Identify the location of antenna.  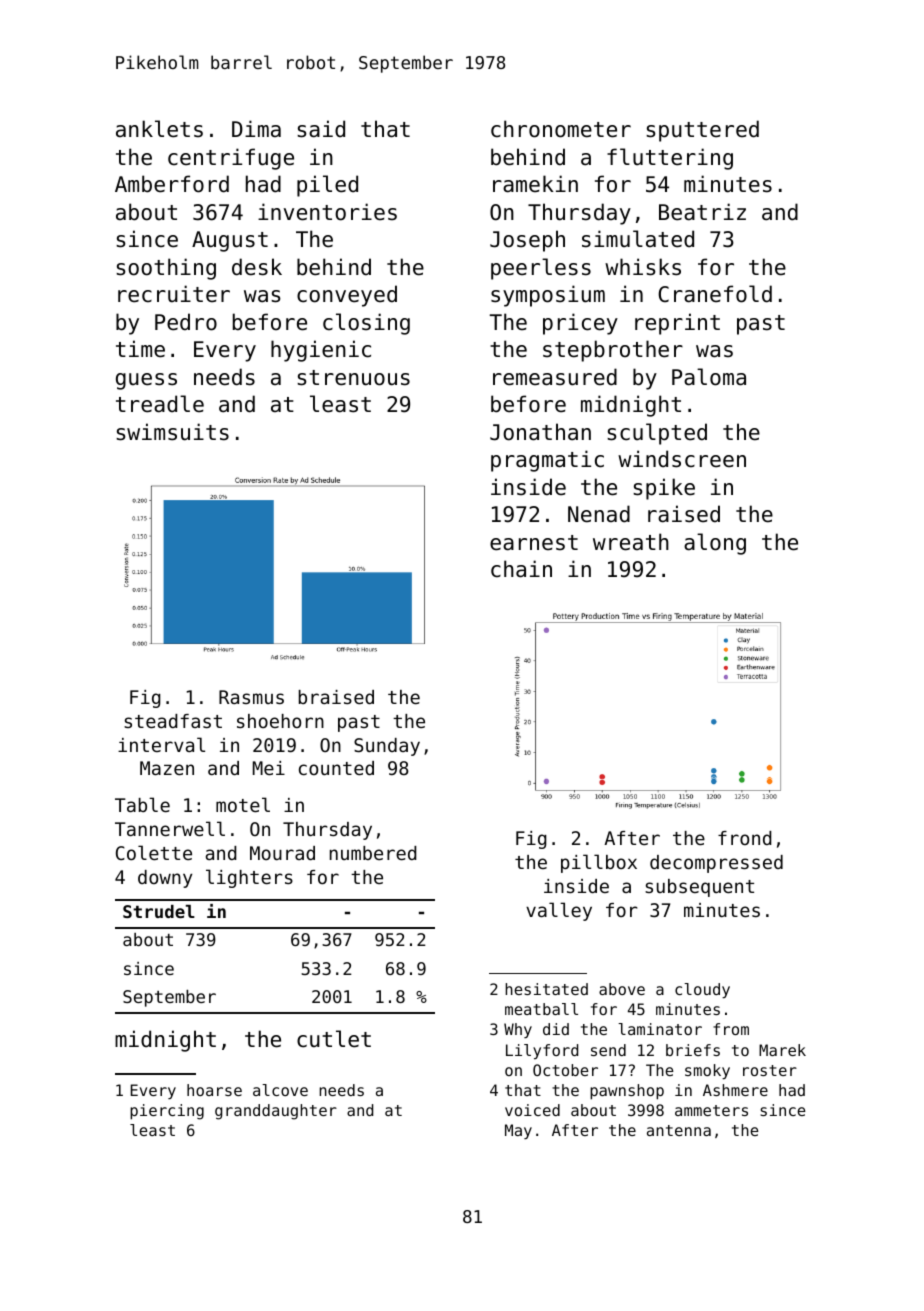
(679, 1130).
